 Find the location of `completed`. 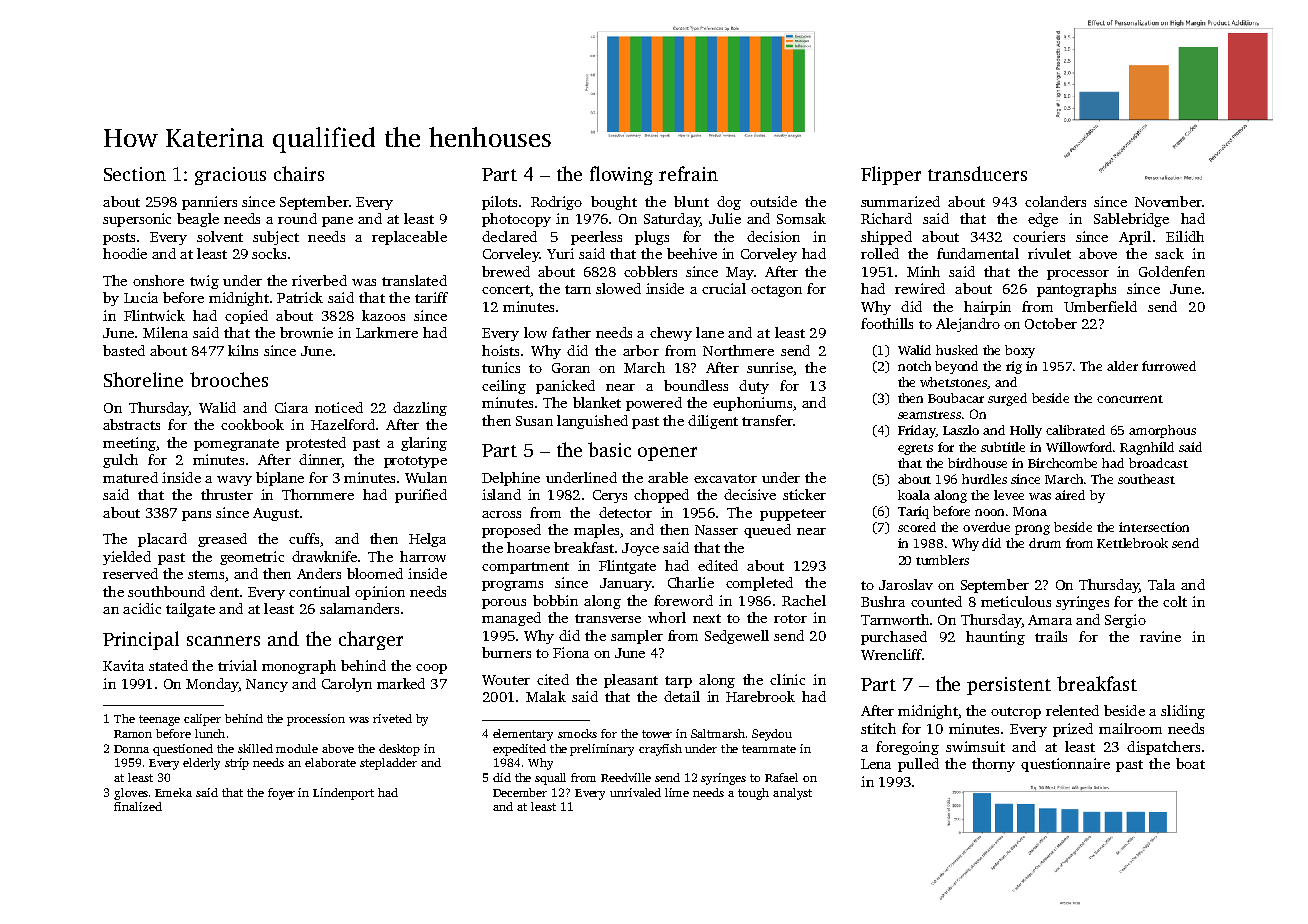

completed is located at coordinates (759, 584).
